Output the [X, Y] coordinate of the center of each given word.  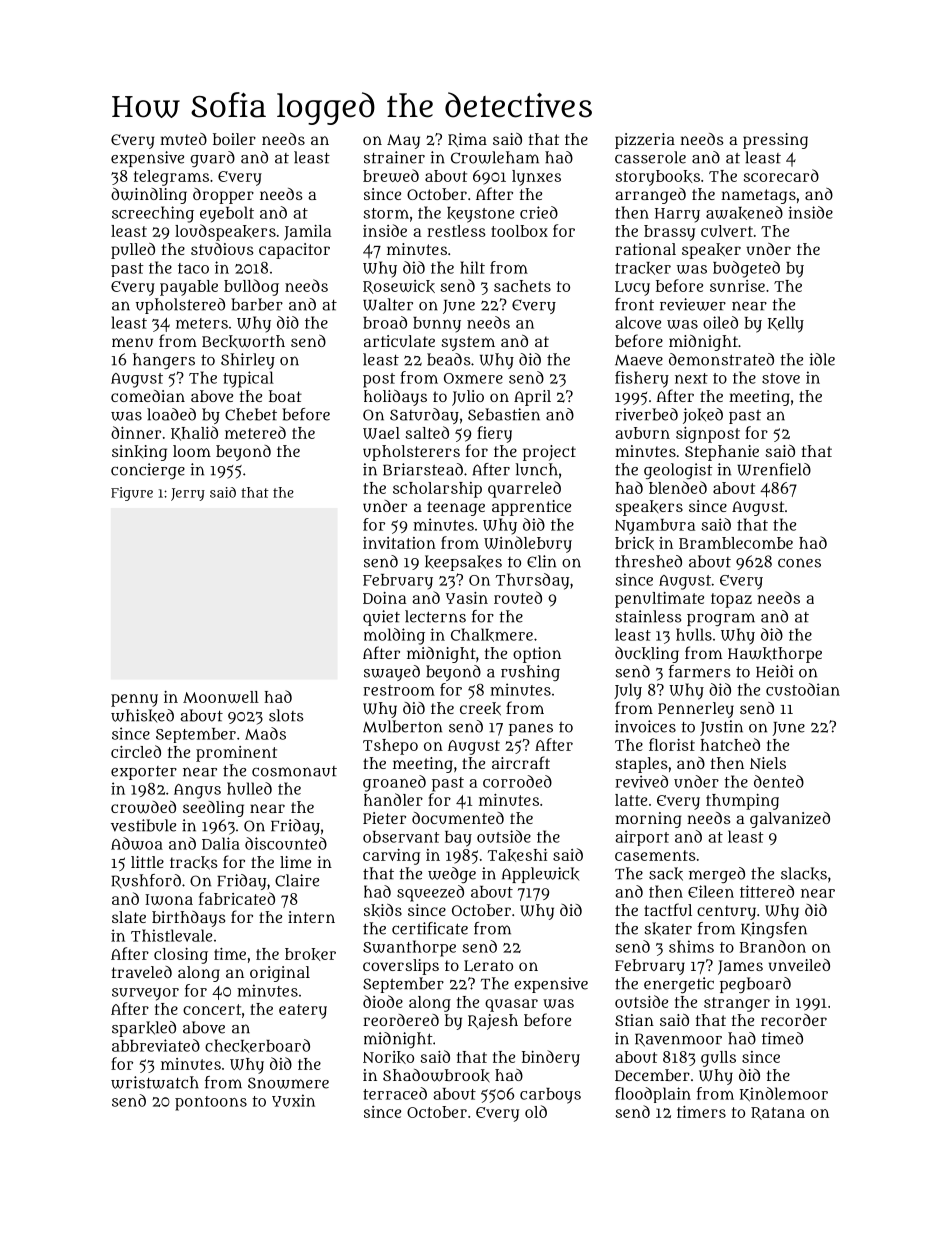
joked [703, 416]
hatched [730, 744]
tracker [643, 268]
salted [427, 432]
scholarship [437, 490]
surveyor [145, 994]
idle [822, 359]
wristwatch [155, 1082]
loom [192, 451]
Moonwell [221, 697]
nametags [758, 196]
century [726, 912]
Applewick [540, 875]
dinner [136, 432]
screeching [153, 214]
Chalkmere [492, 635]
